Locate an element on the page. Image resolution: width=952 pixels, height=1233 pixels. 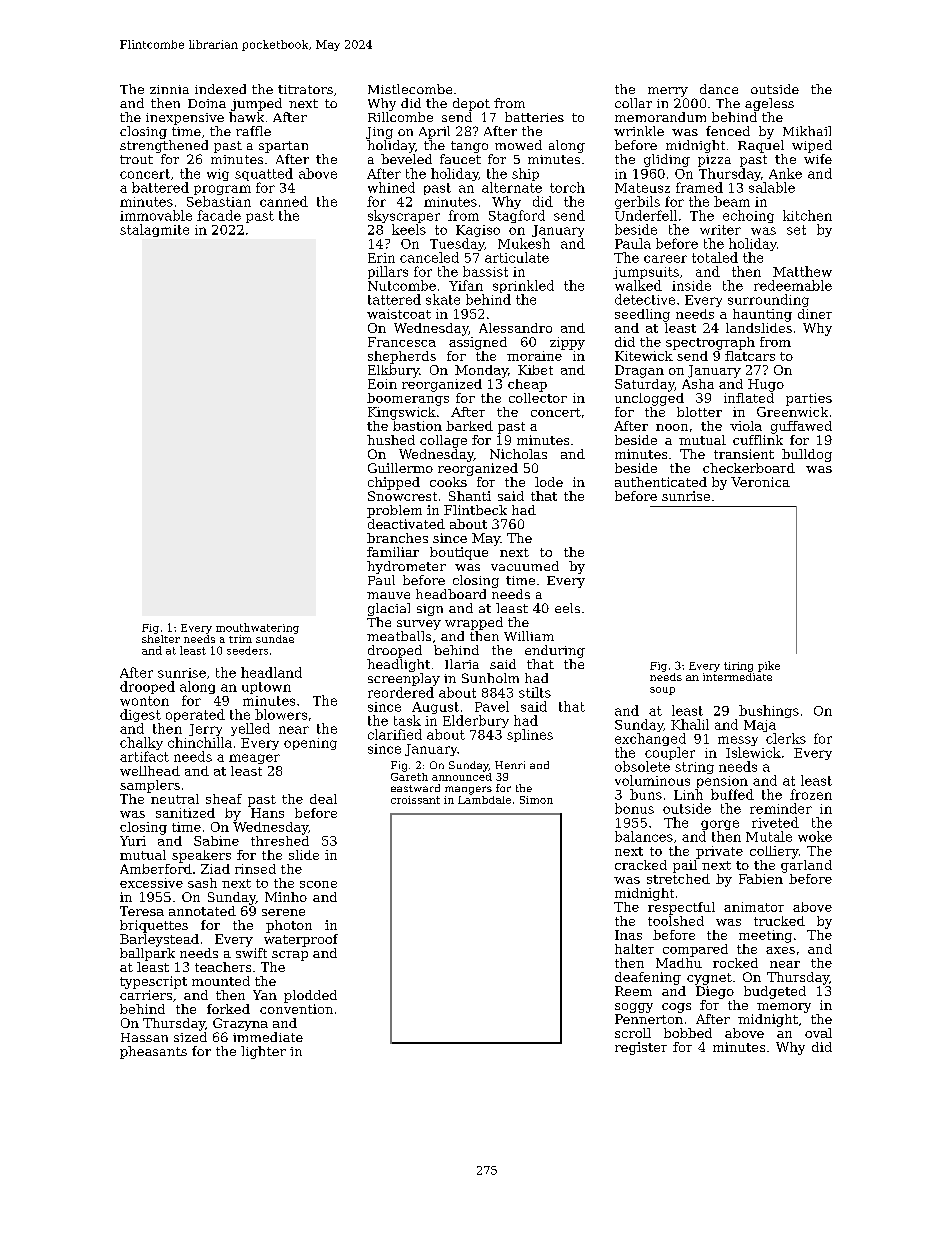
zinnia is located at coordinates (169, 89).
